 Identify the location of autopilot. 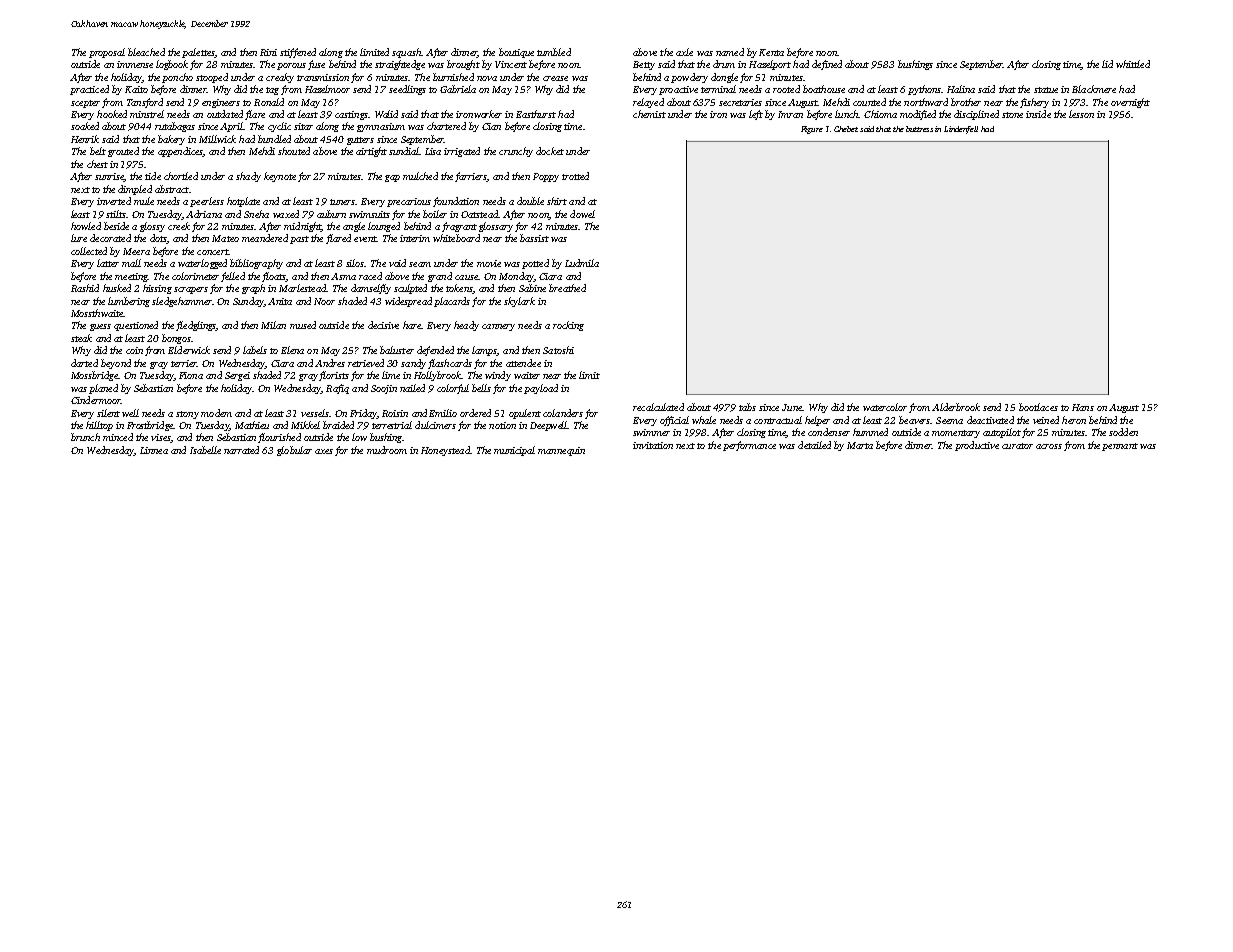
(1002, 433).
